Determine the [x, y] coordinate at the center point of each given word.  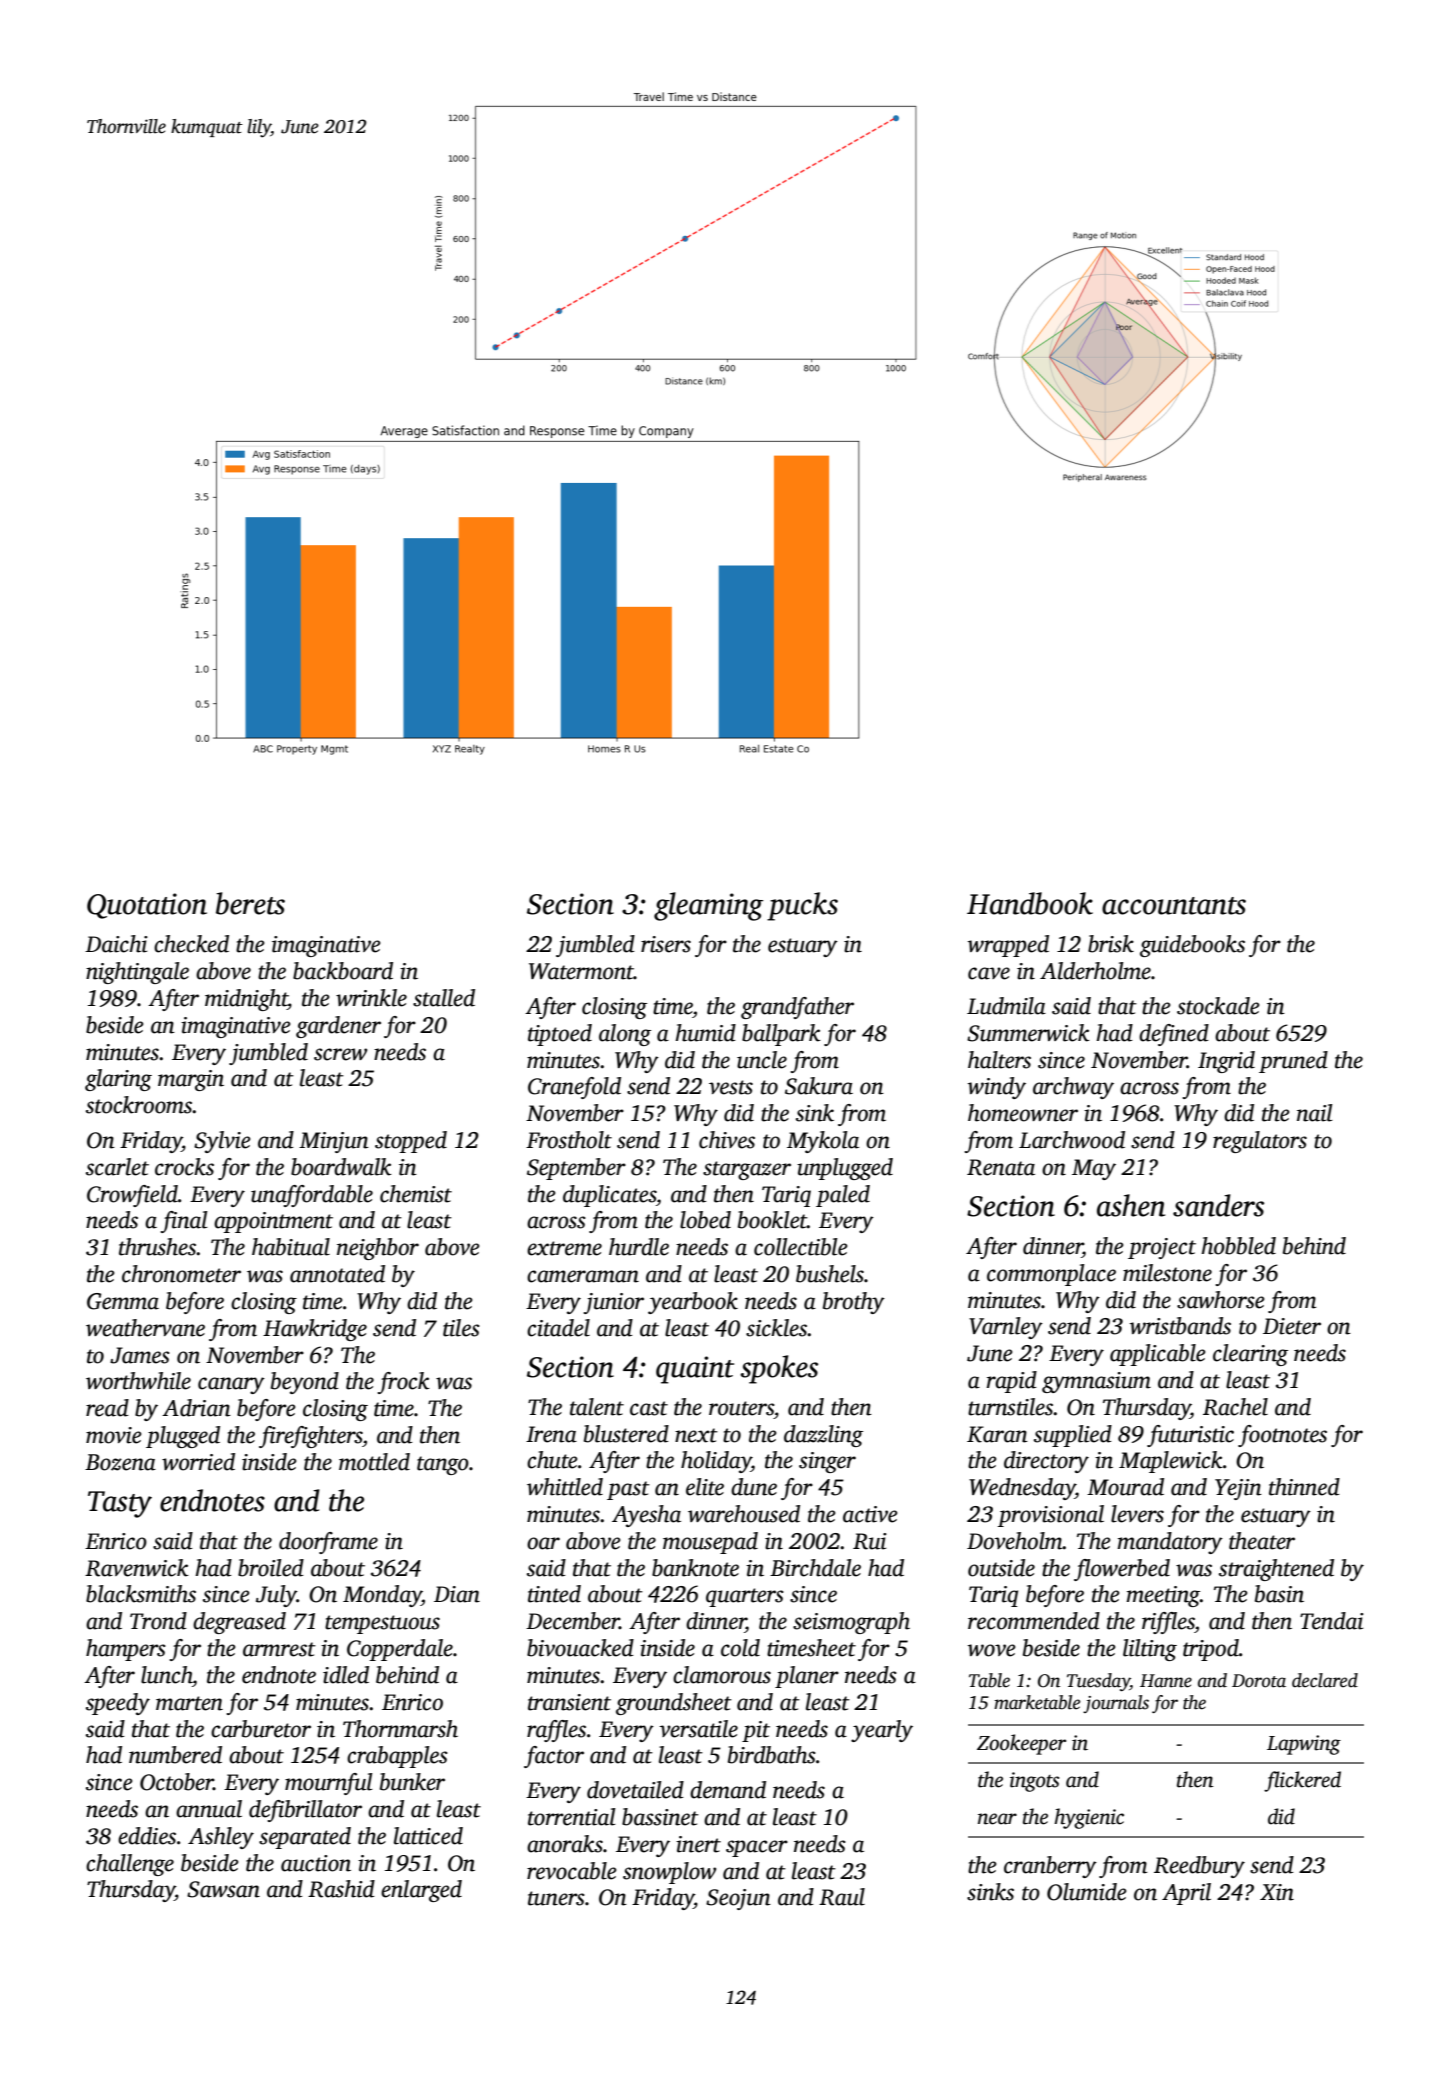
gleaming [708, 906]
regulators [1260, 1142]
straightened [1276, 1570]
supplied [1073, 1436]
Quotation [147, 906]
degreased [239, 1623]
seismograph [851, 1623]
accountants [1174, 906]
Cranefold [574, 1088]
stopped [411, 1142]
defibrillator [305, 1811]
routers [741, 1408]
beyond [305, 1383]
